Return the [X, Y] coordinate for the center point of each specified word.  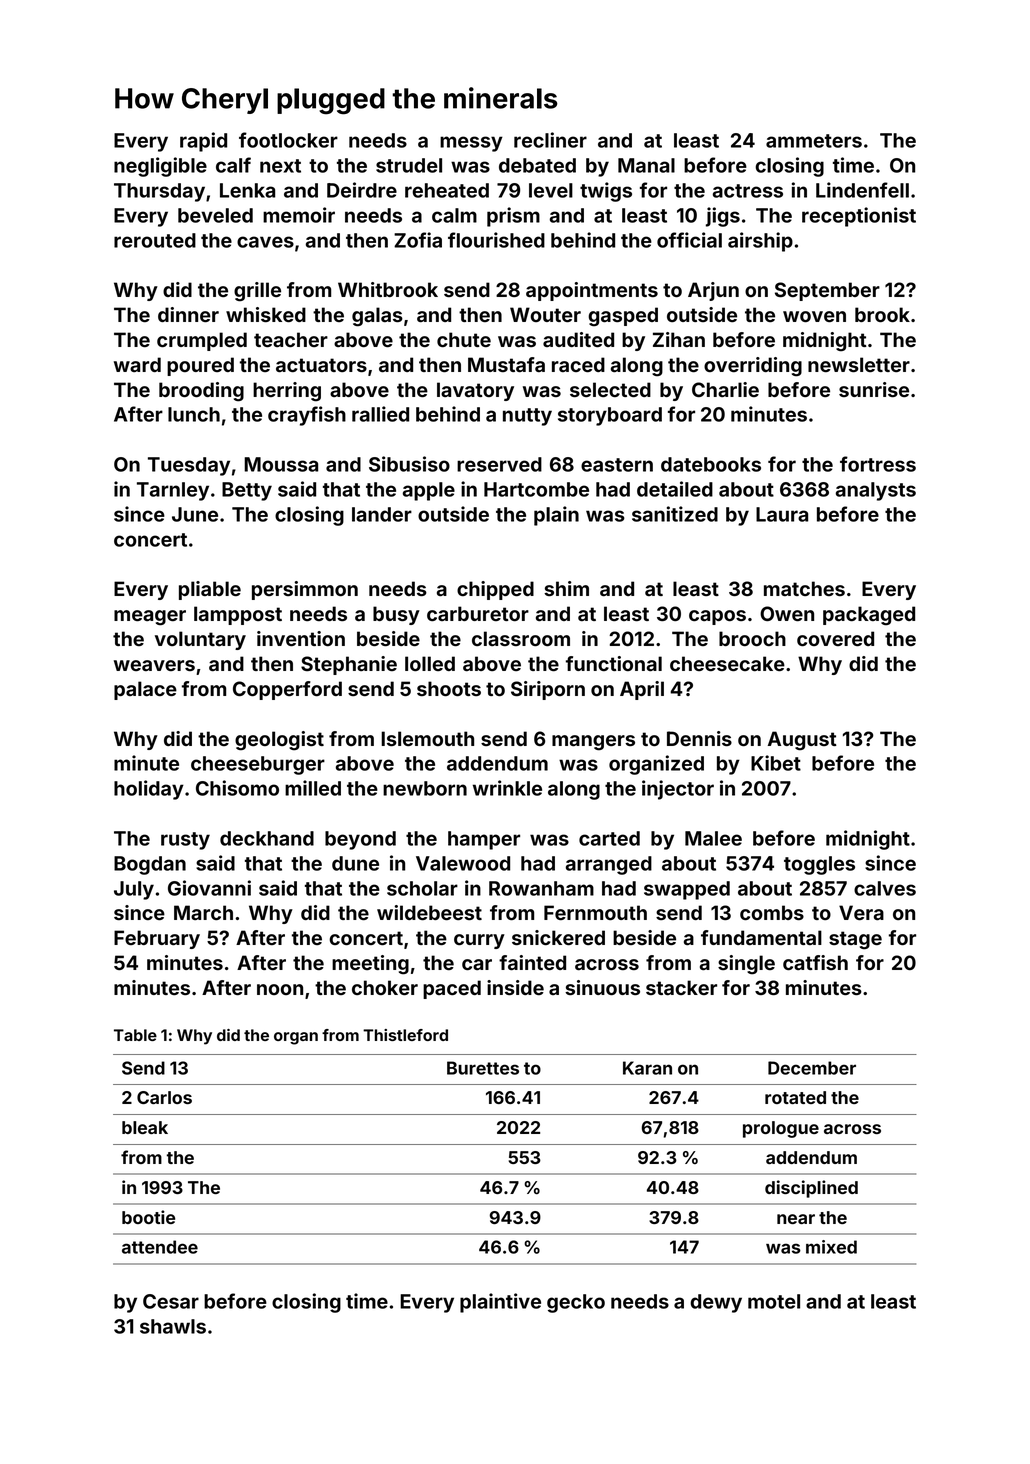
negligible [160, 167]
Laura [782, 514]
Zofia [418, 240]
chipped [495, 590]
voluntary [200, 640]
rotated [795, 1097]
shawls [173, 1326]
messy [471, 144]
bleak [145, 1127]
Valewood [463, 863]
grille [257, 292]
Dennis [699, 738]
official [689, 240]
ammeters [814, 141]
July [134, 890]
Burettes [483, 1068]
